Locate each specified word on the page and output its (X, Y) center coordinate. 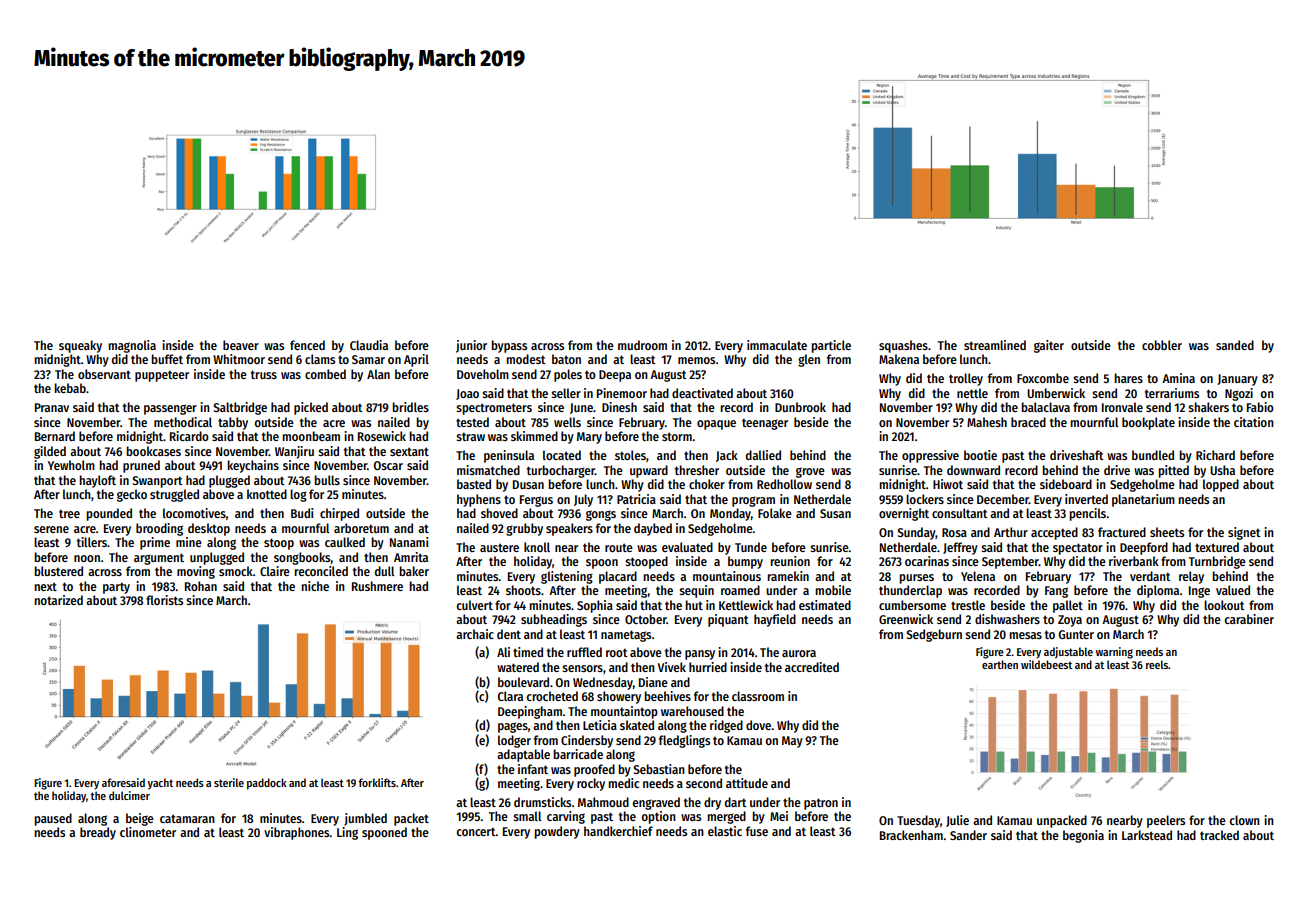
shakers (1208, 407)
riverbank (1134, 561)
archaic (475, 634)
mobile (833, 590)
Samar (368, 359)
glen (809, 360)
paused (53, 819)
